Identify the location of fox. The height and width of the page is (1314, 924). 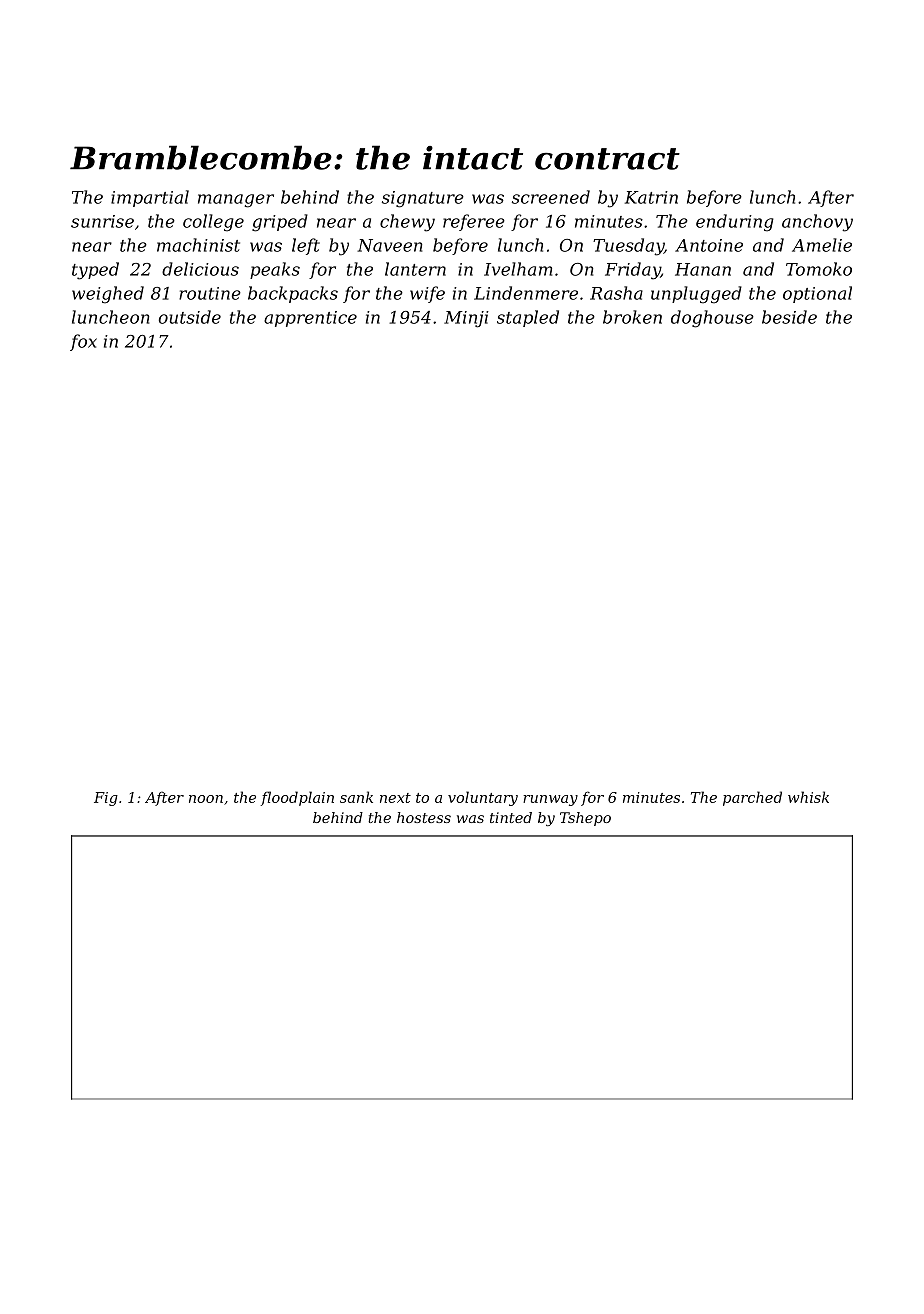
(83, 342).
